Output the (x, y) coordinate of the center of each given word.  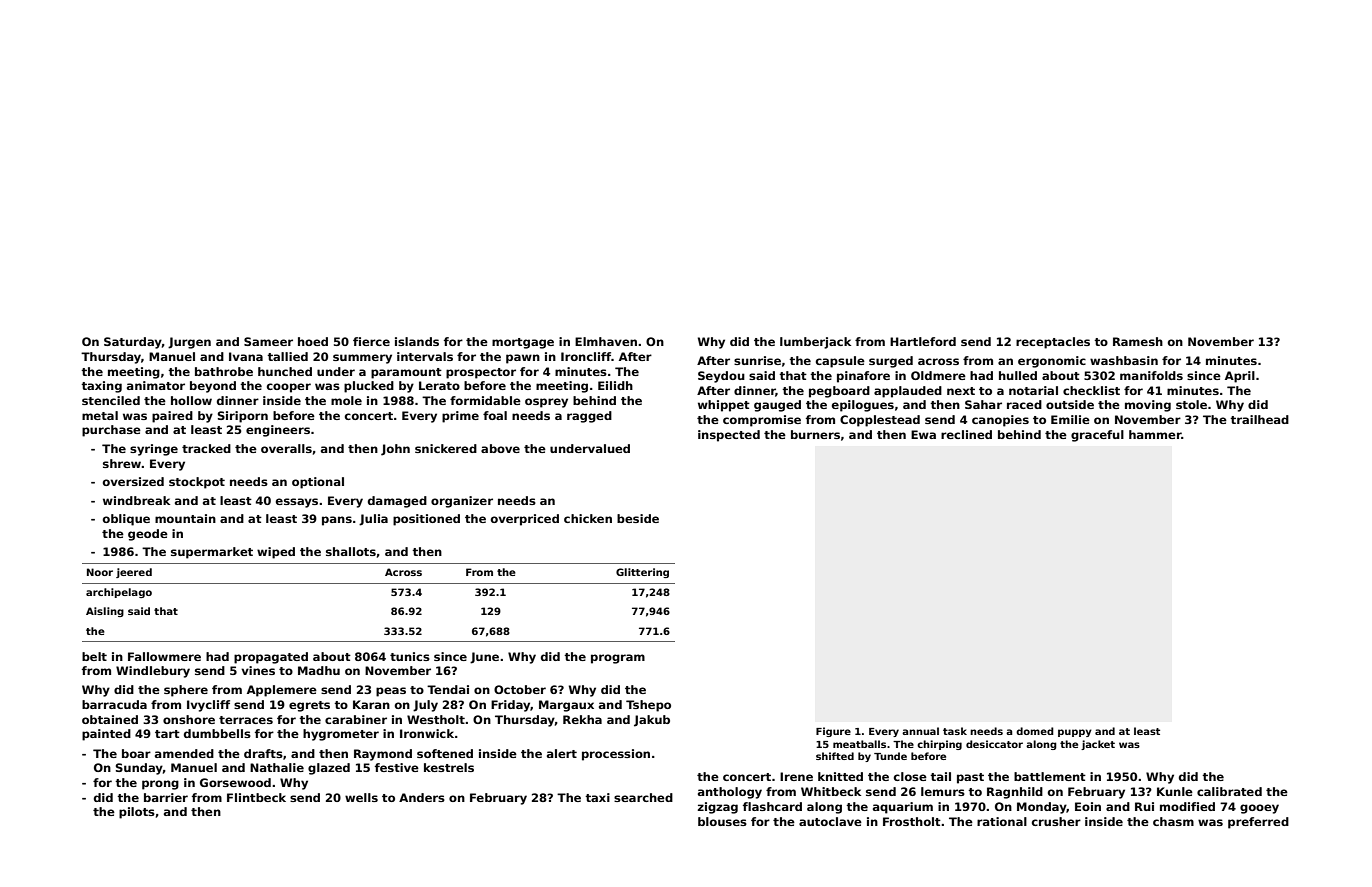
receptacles (1053, 343)
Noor (100, 572)
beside (638, 518)
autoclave (830, 821)
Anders (422, 797)
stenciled (111, 400)
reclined (966, 434)
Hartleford (923, 341)
